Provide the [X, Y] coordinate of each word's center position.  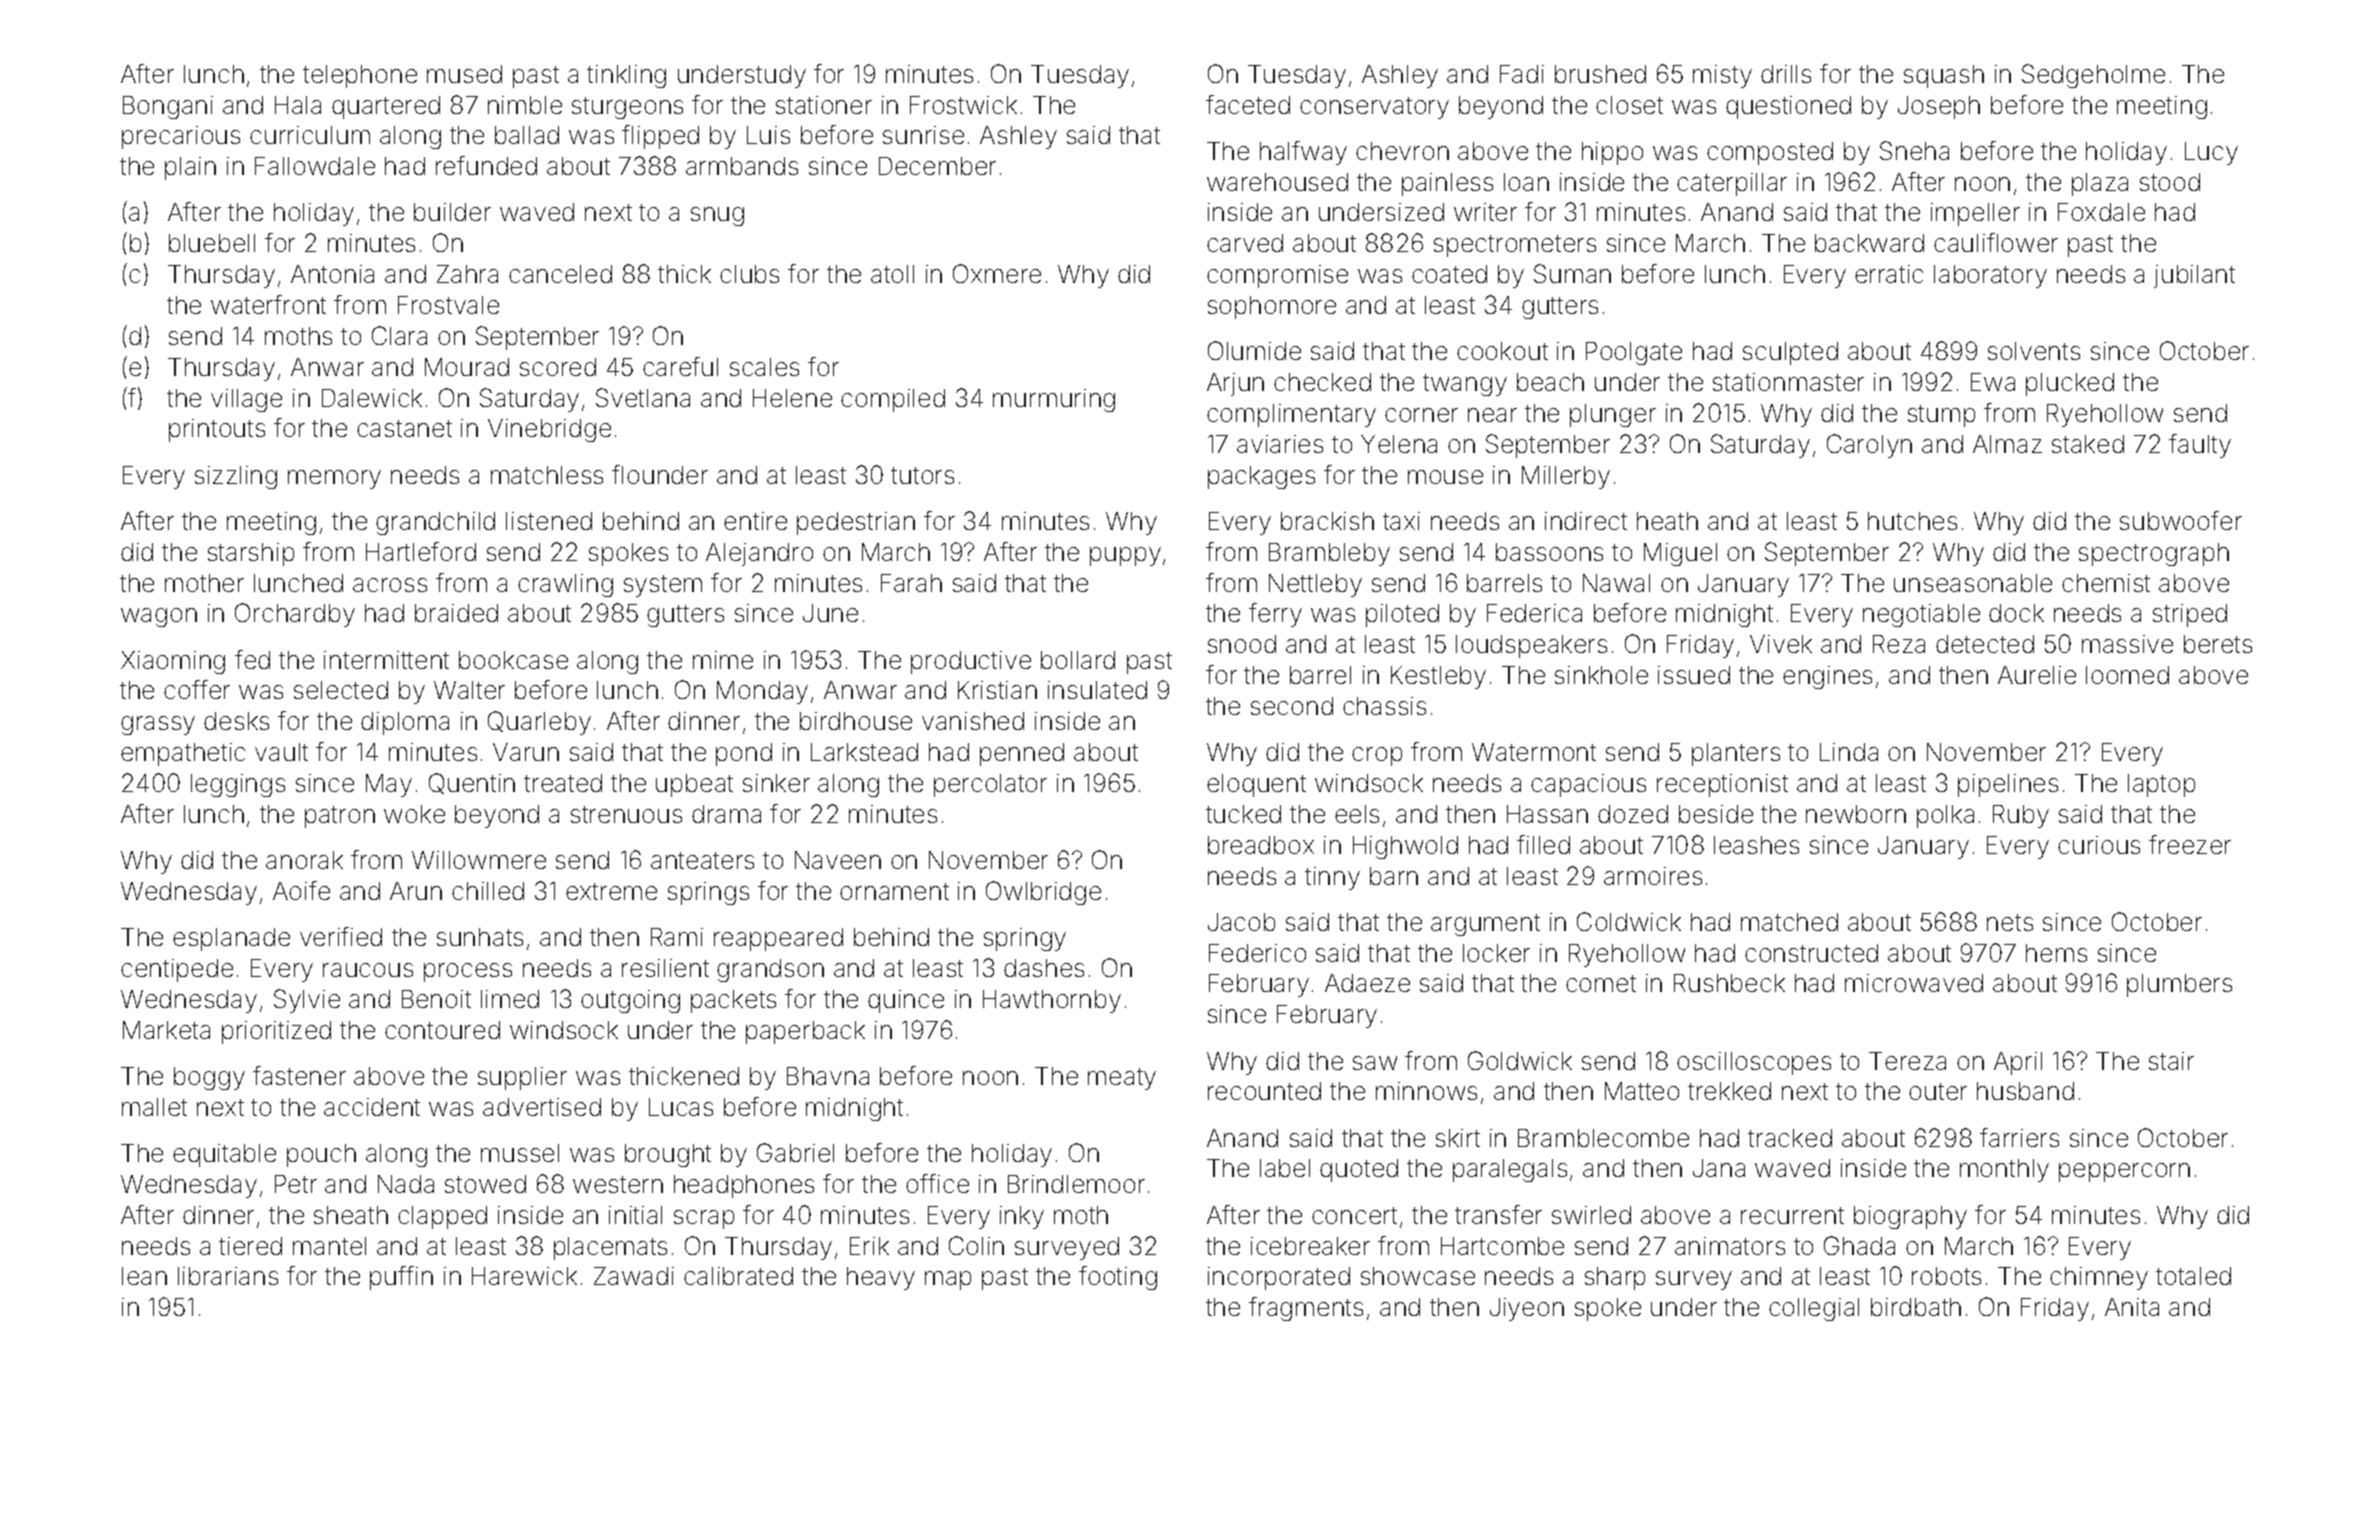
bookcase [513, 660]
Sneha [1914, 150]
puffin [401, 1278]
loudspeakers [1531, 646]
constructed [1811, 953]
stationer [824, 105]
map [948, 1280]
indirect [1586, 521]
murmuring [1054, 400]
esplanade [231, 939]
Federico [1257, 953]
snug [717, 216]
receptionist [1722, 785]
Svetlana [643, 397]
